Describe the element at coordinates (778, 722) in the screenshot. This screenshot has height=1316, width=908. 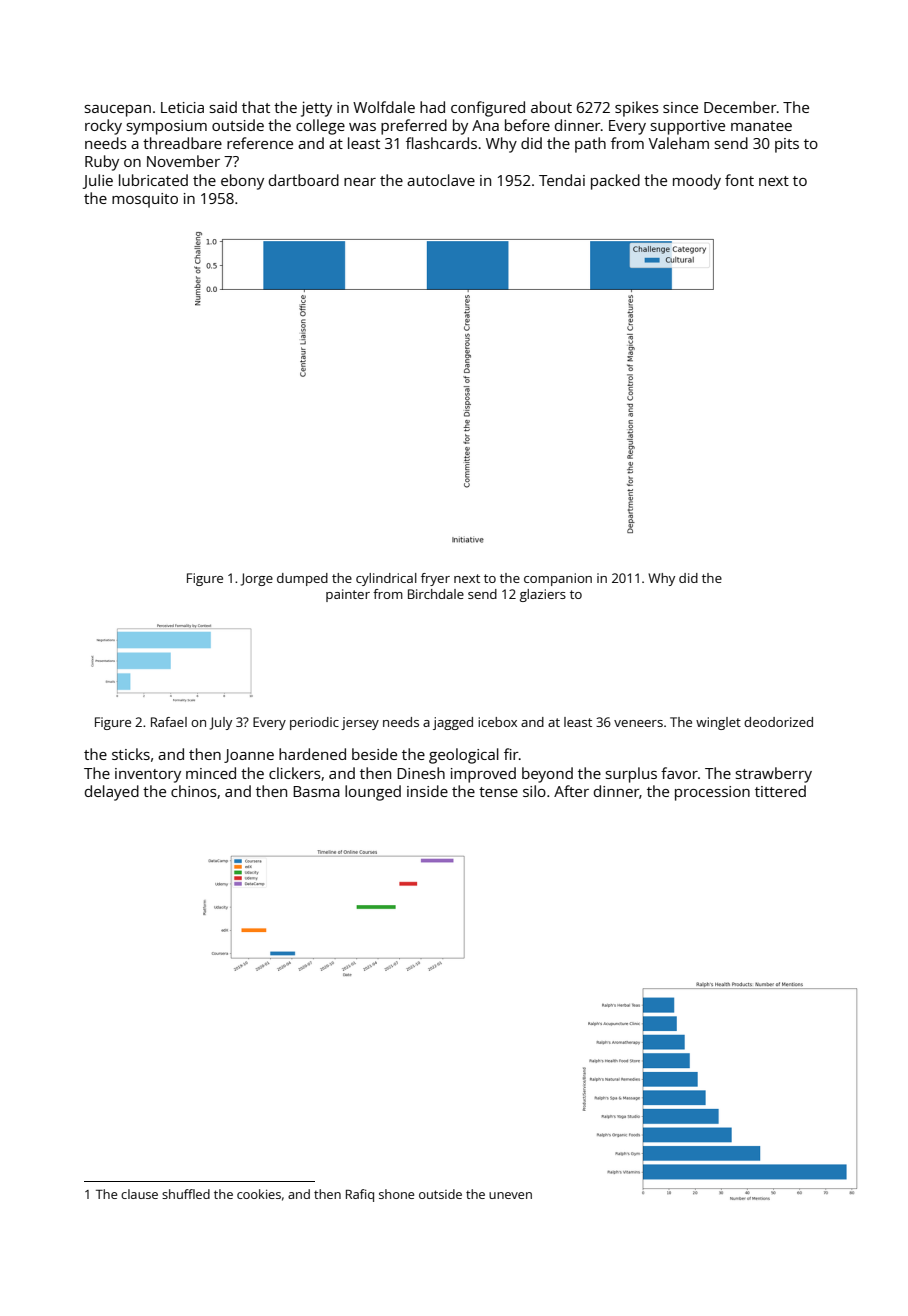
I see `deodorized` at that location.
